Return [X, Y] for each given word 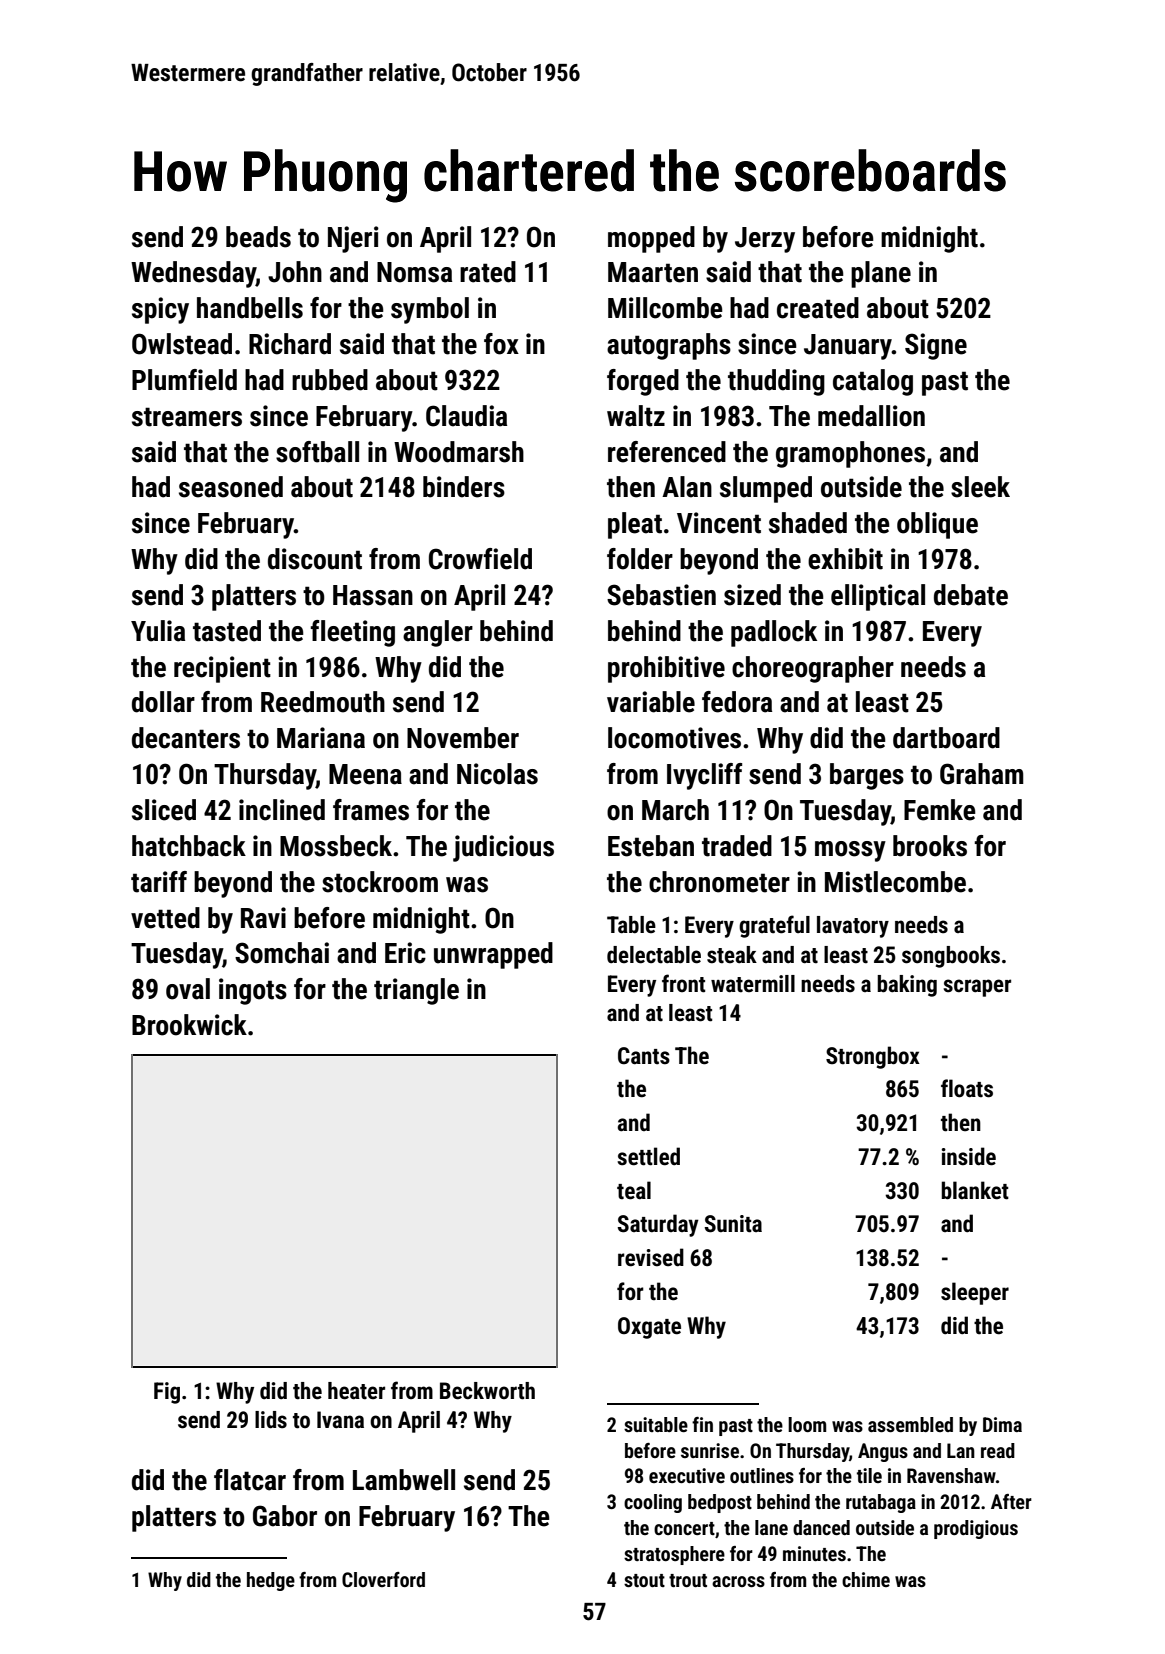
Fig [167, 1393]
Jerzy [765, 240]
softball [317, 452]
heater [356, 1391]
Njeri [353, 239]
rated [488, 272]
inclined [282, 810]
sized [752, 595]
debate [971, 595]
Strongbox [873, 1057]
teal [634, 1190]
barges [867, 776]
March [675, 810]
